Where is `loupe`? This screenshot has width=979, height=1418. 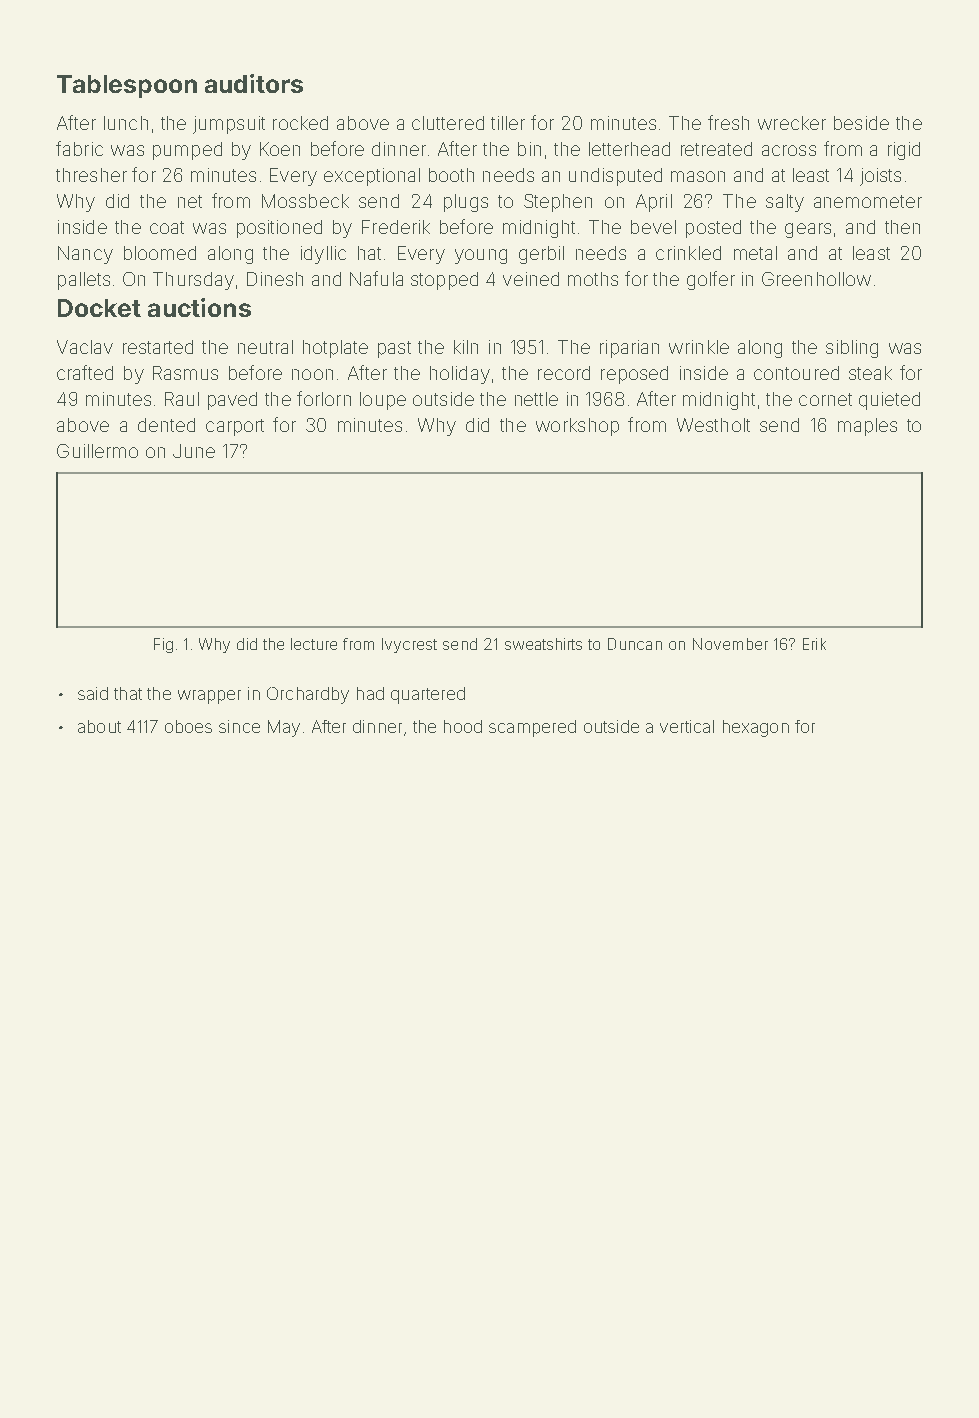
loupe is located at coordinates (383, 401).
